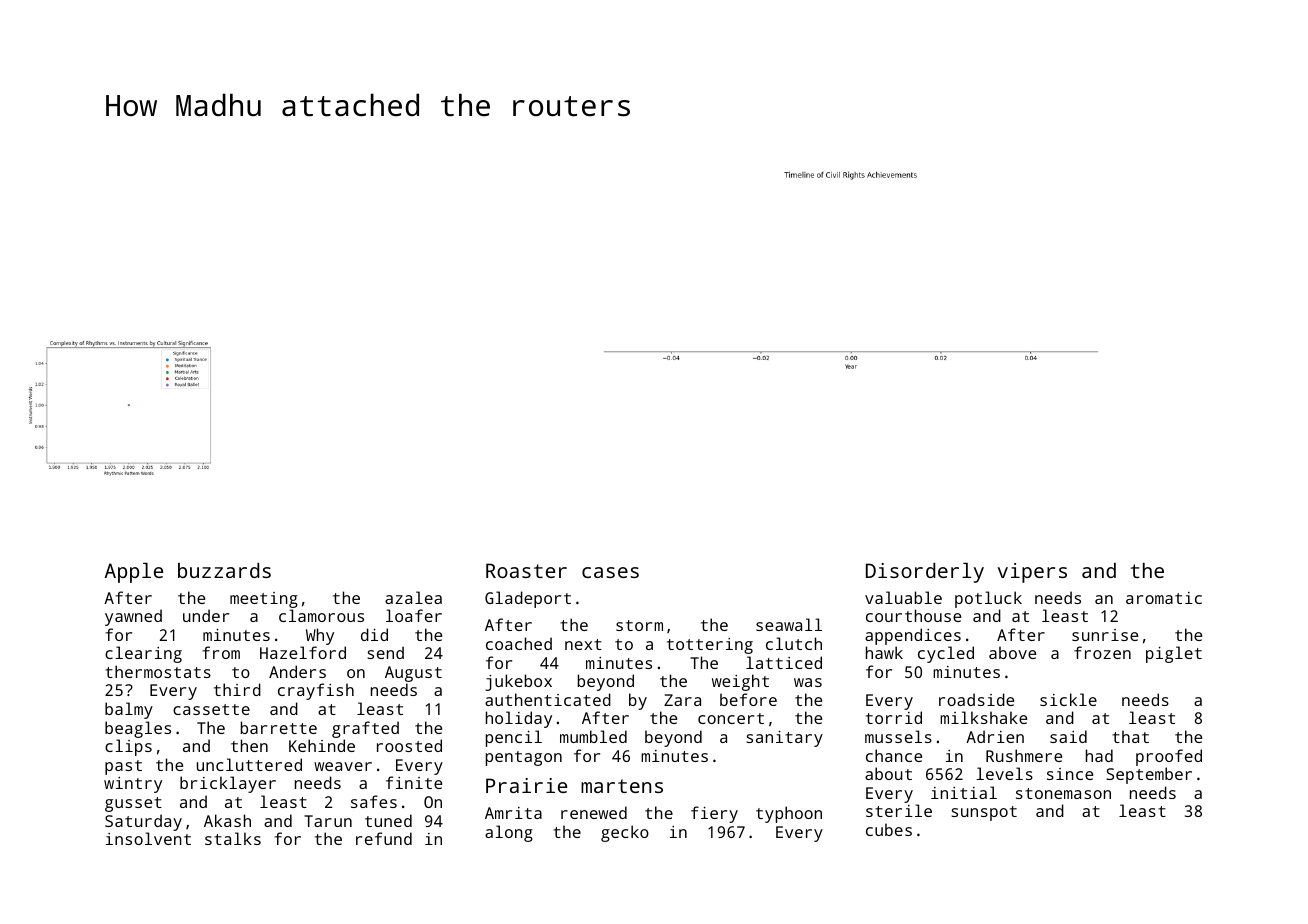 This page has height=924, width=1308. What do you see at coordinates (889, 829) in the page?
I see `cubes` at bounding box center [889, 829].
